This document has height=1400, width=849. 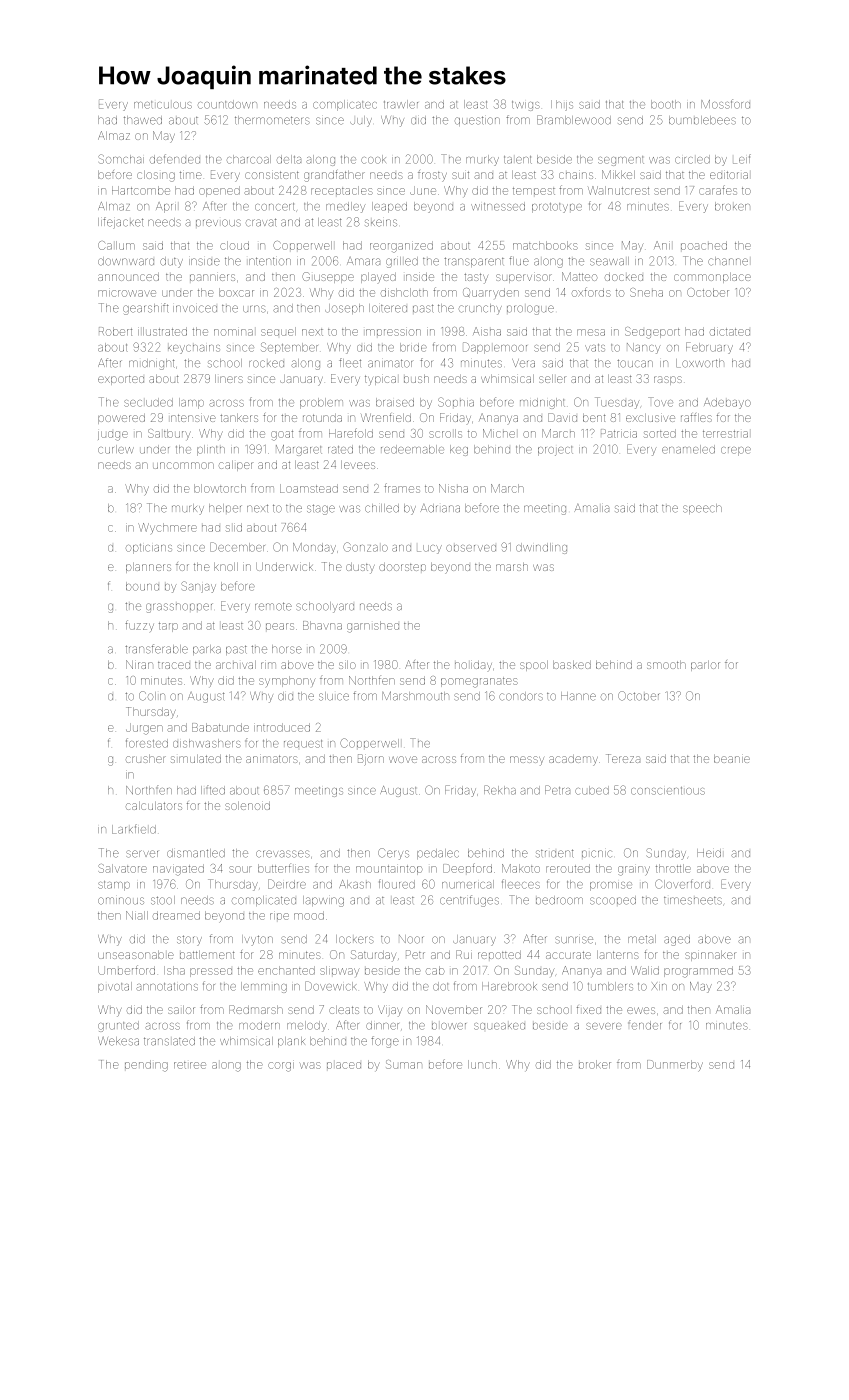 I want to click on lamp, so click(x=191, y=403).
